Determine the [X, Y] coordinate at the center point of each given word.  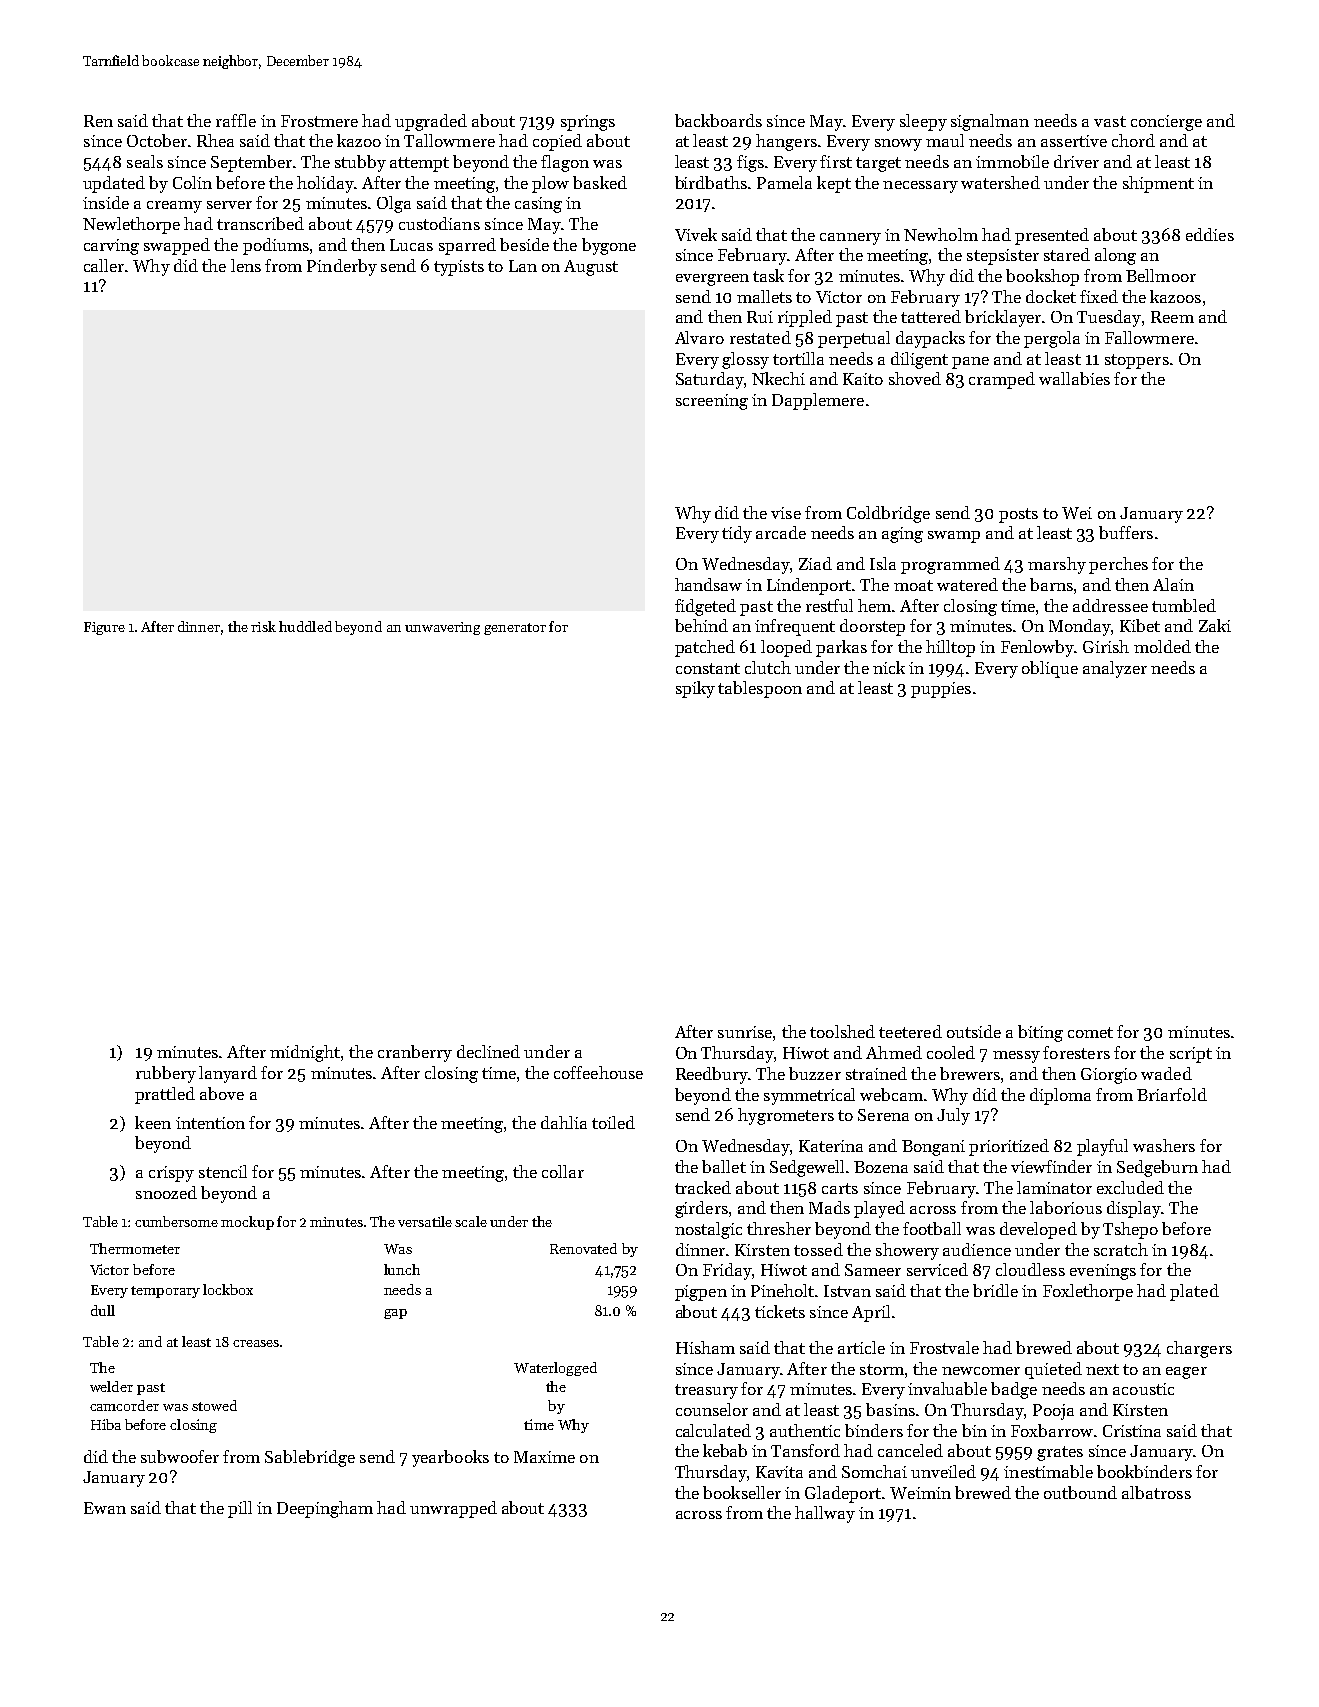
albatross [1156, 1492]
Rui [760, 317]
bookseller [742, 1492]
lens [246, 265]
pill [240, 1509]
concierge [1166, 123]
